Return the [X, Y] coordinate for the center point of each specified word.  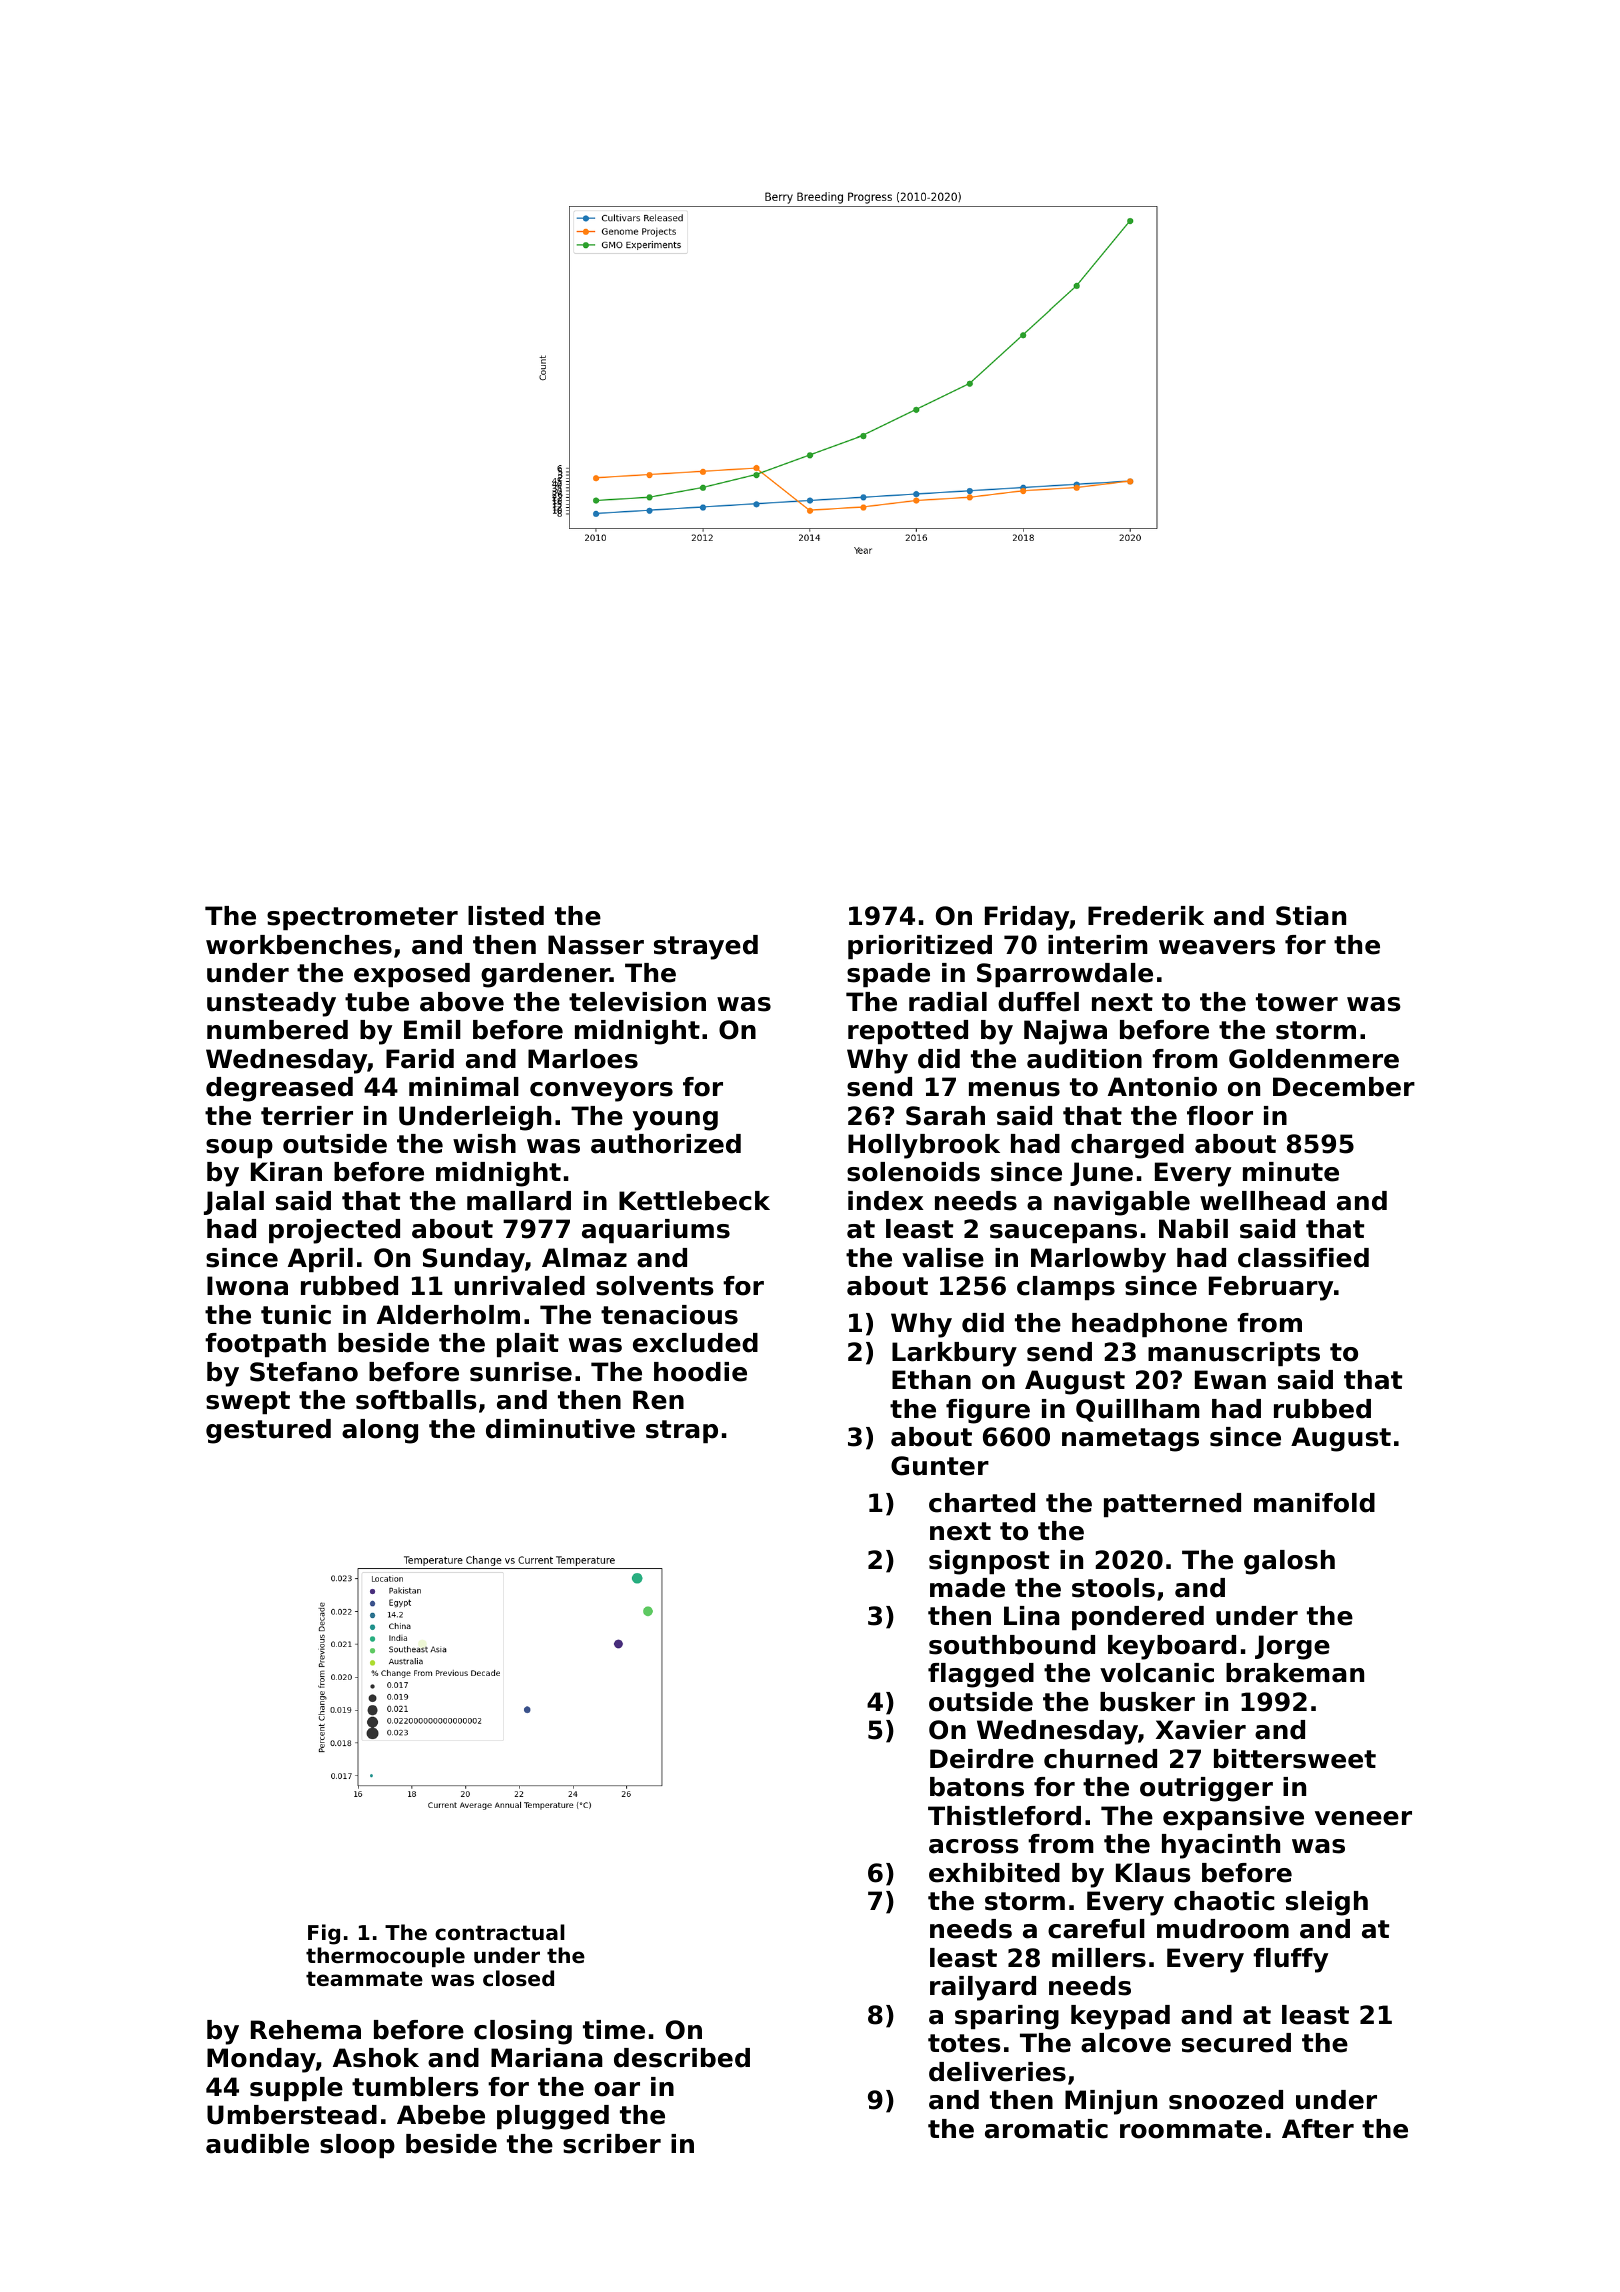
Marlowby [1098, 1260]
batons [977, 1787]
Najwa [1065, 1032]
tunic [296, 1315]
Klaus [1153, 1873]
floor [1220, 1116]
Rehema [306, 2030]
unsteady [271, 1004]
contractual [500, 1932]
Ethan [931, 1380]
